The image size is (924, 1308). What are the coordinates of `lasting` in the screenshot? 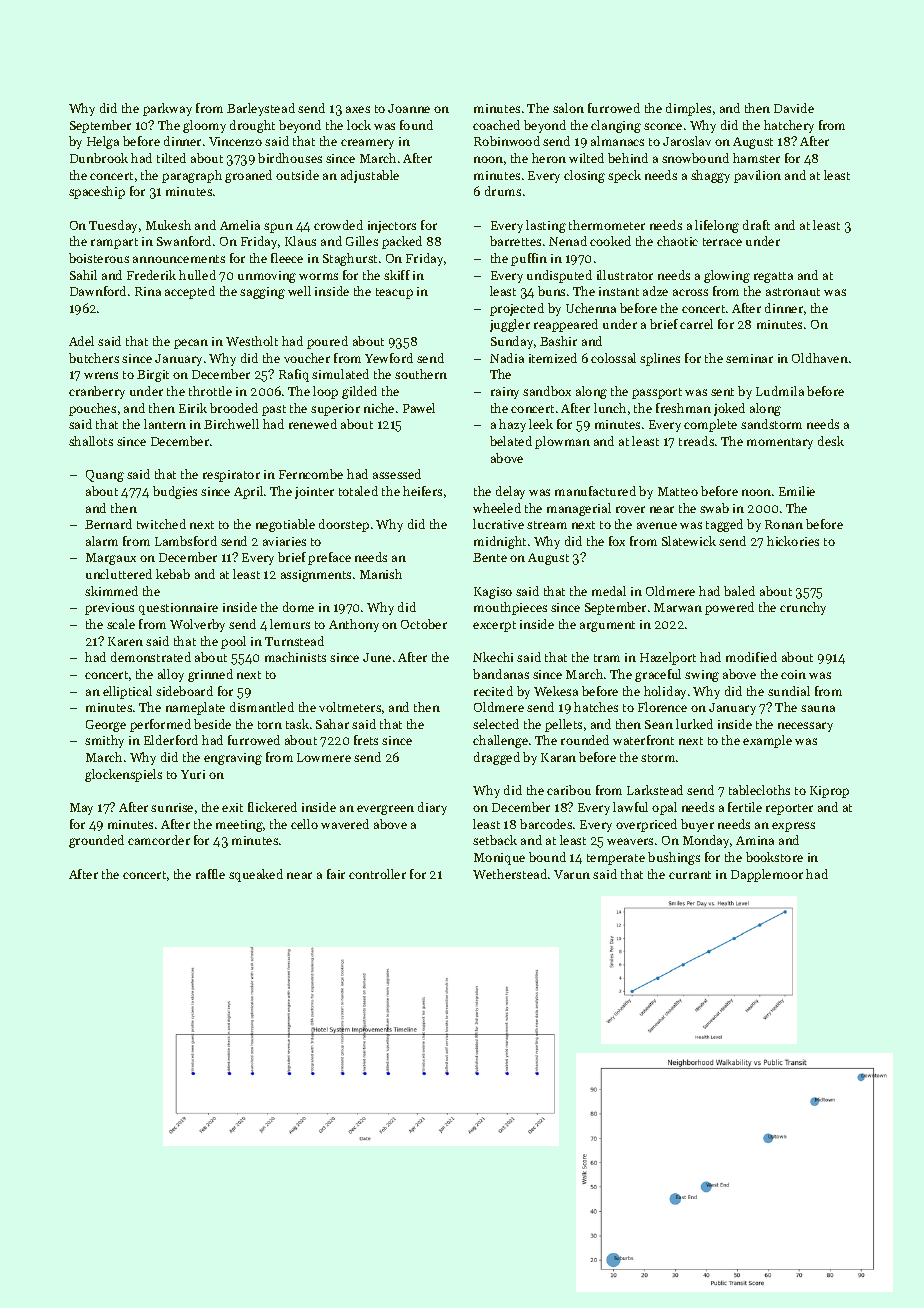 It's located at (546, 226).
